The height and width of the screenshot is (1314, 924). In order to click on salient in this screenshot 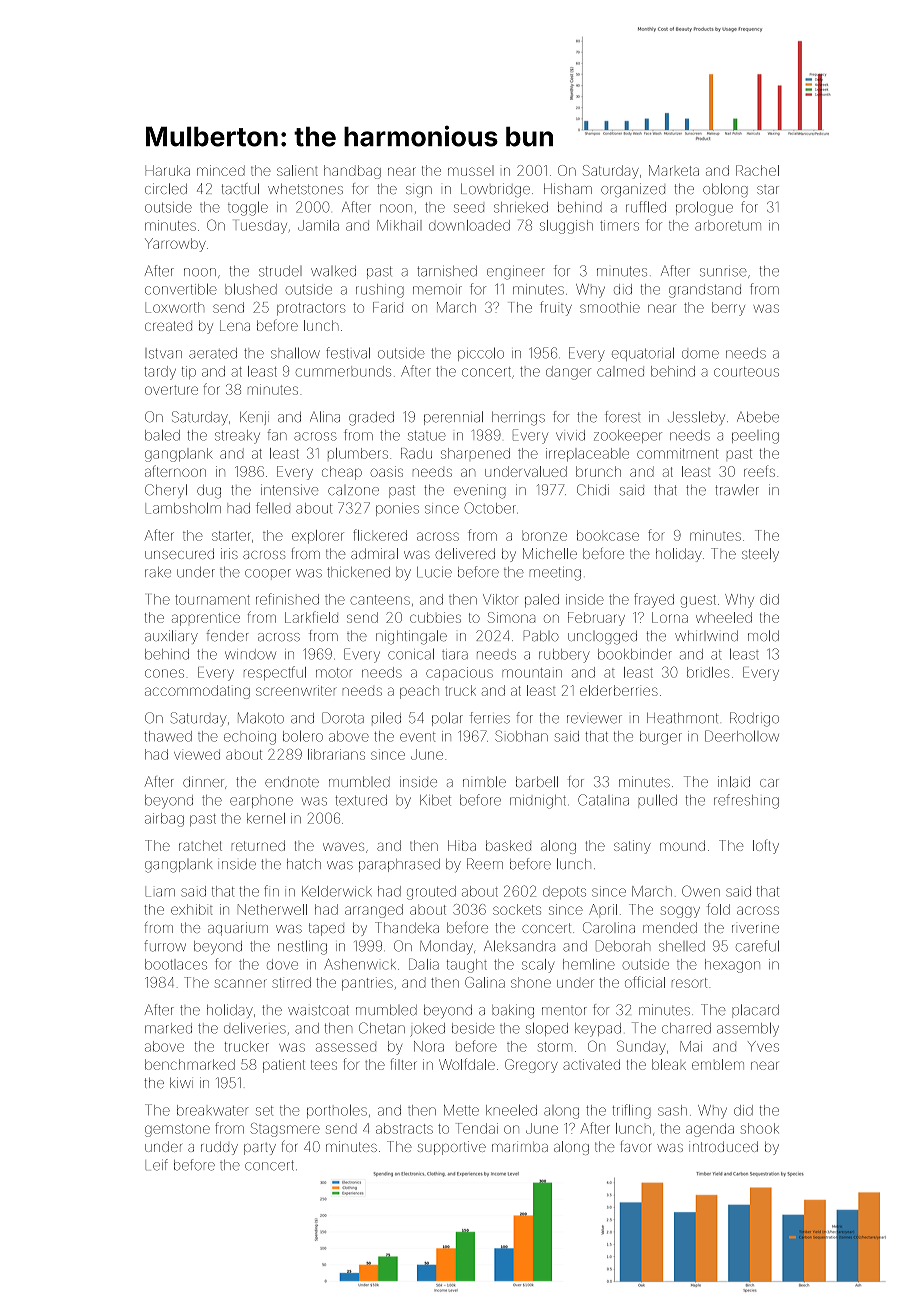, I will do `click(297, 170)`.
